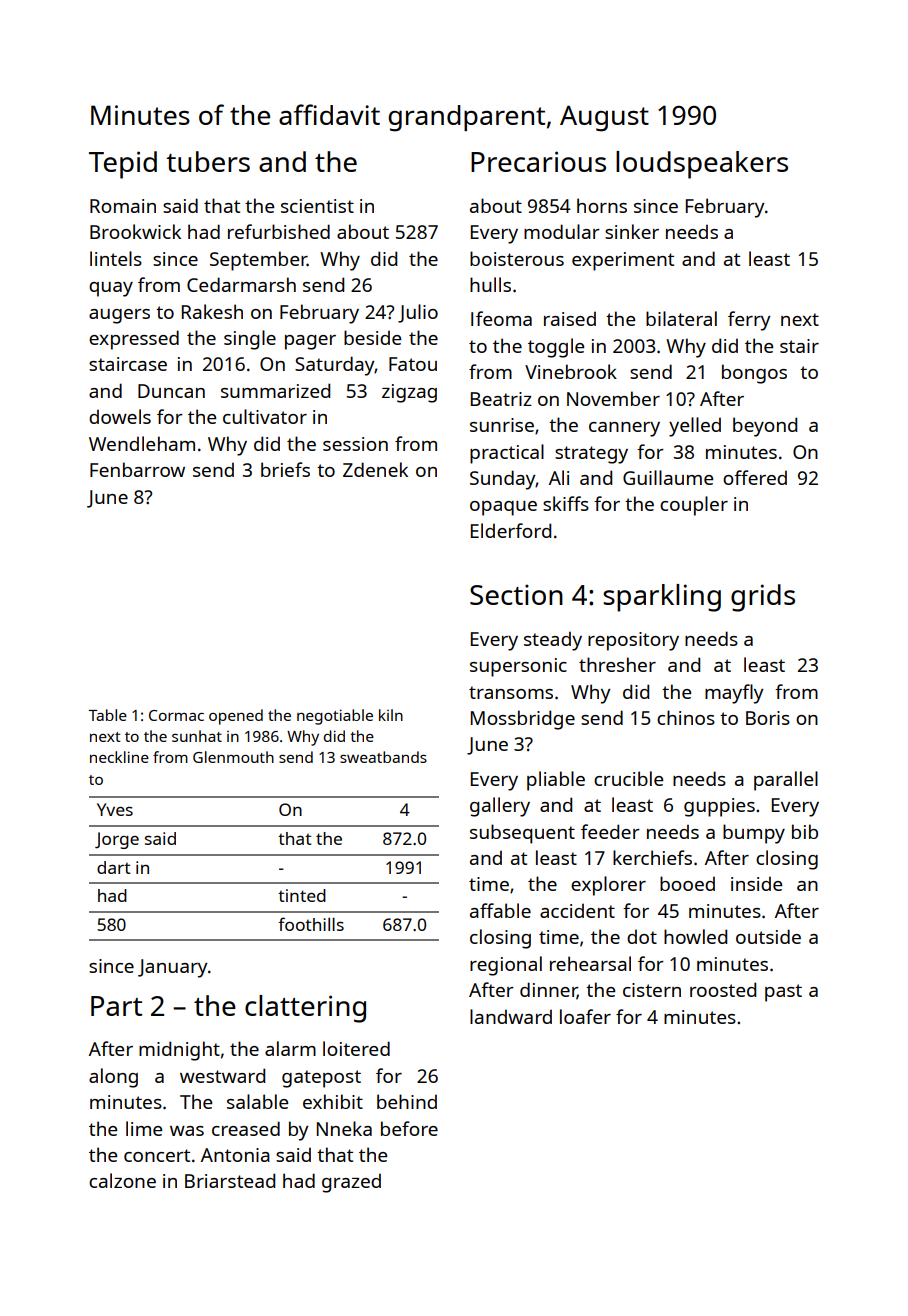  What do you see at coordinates (351, 1183) in the screenshot?
I see `grazed` at bounding box center [351, 1183].
